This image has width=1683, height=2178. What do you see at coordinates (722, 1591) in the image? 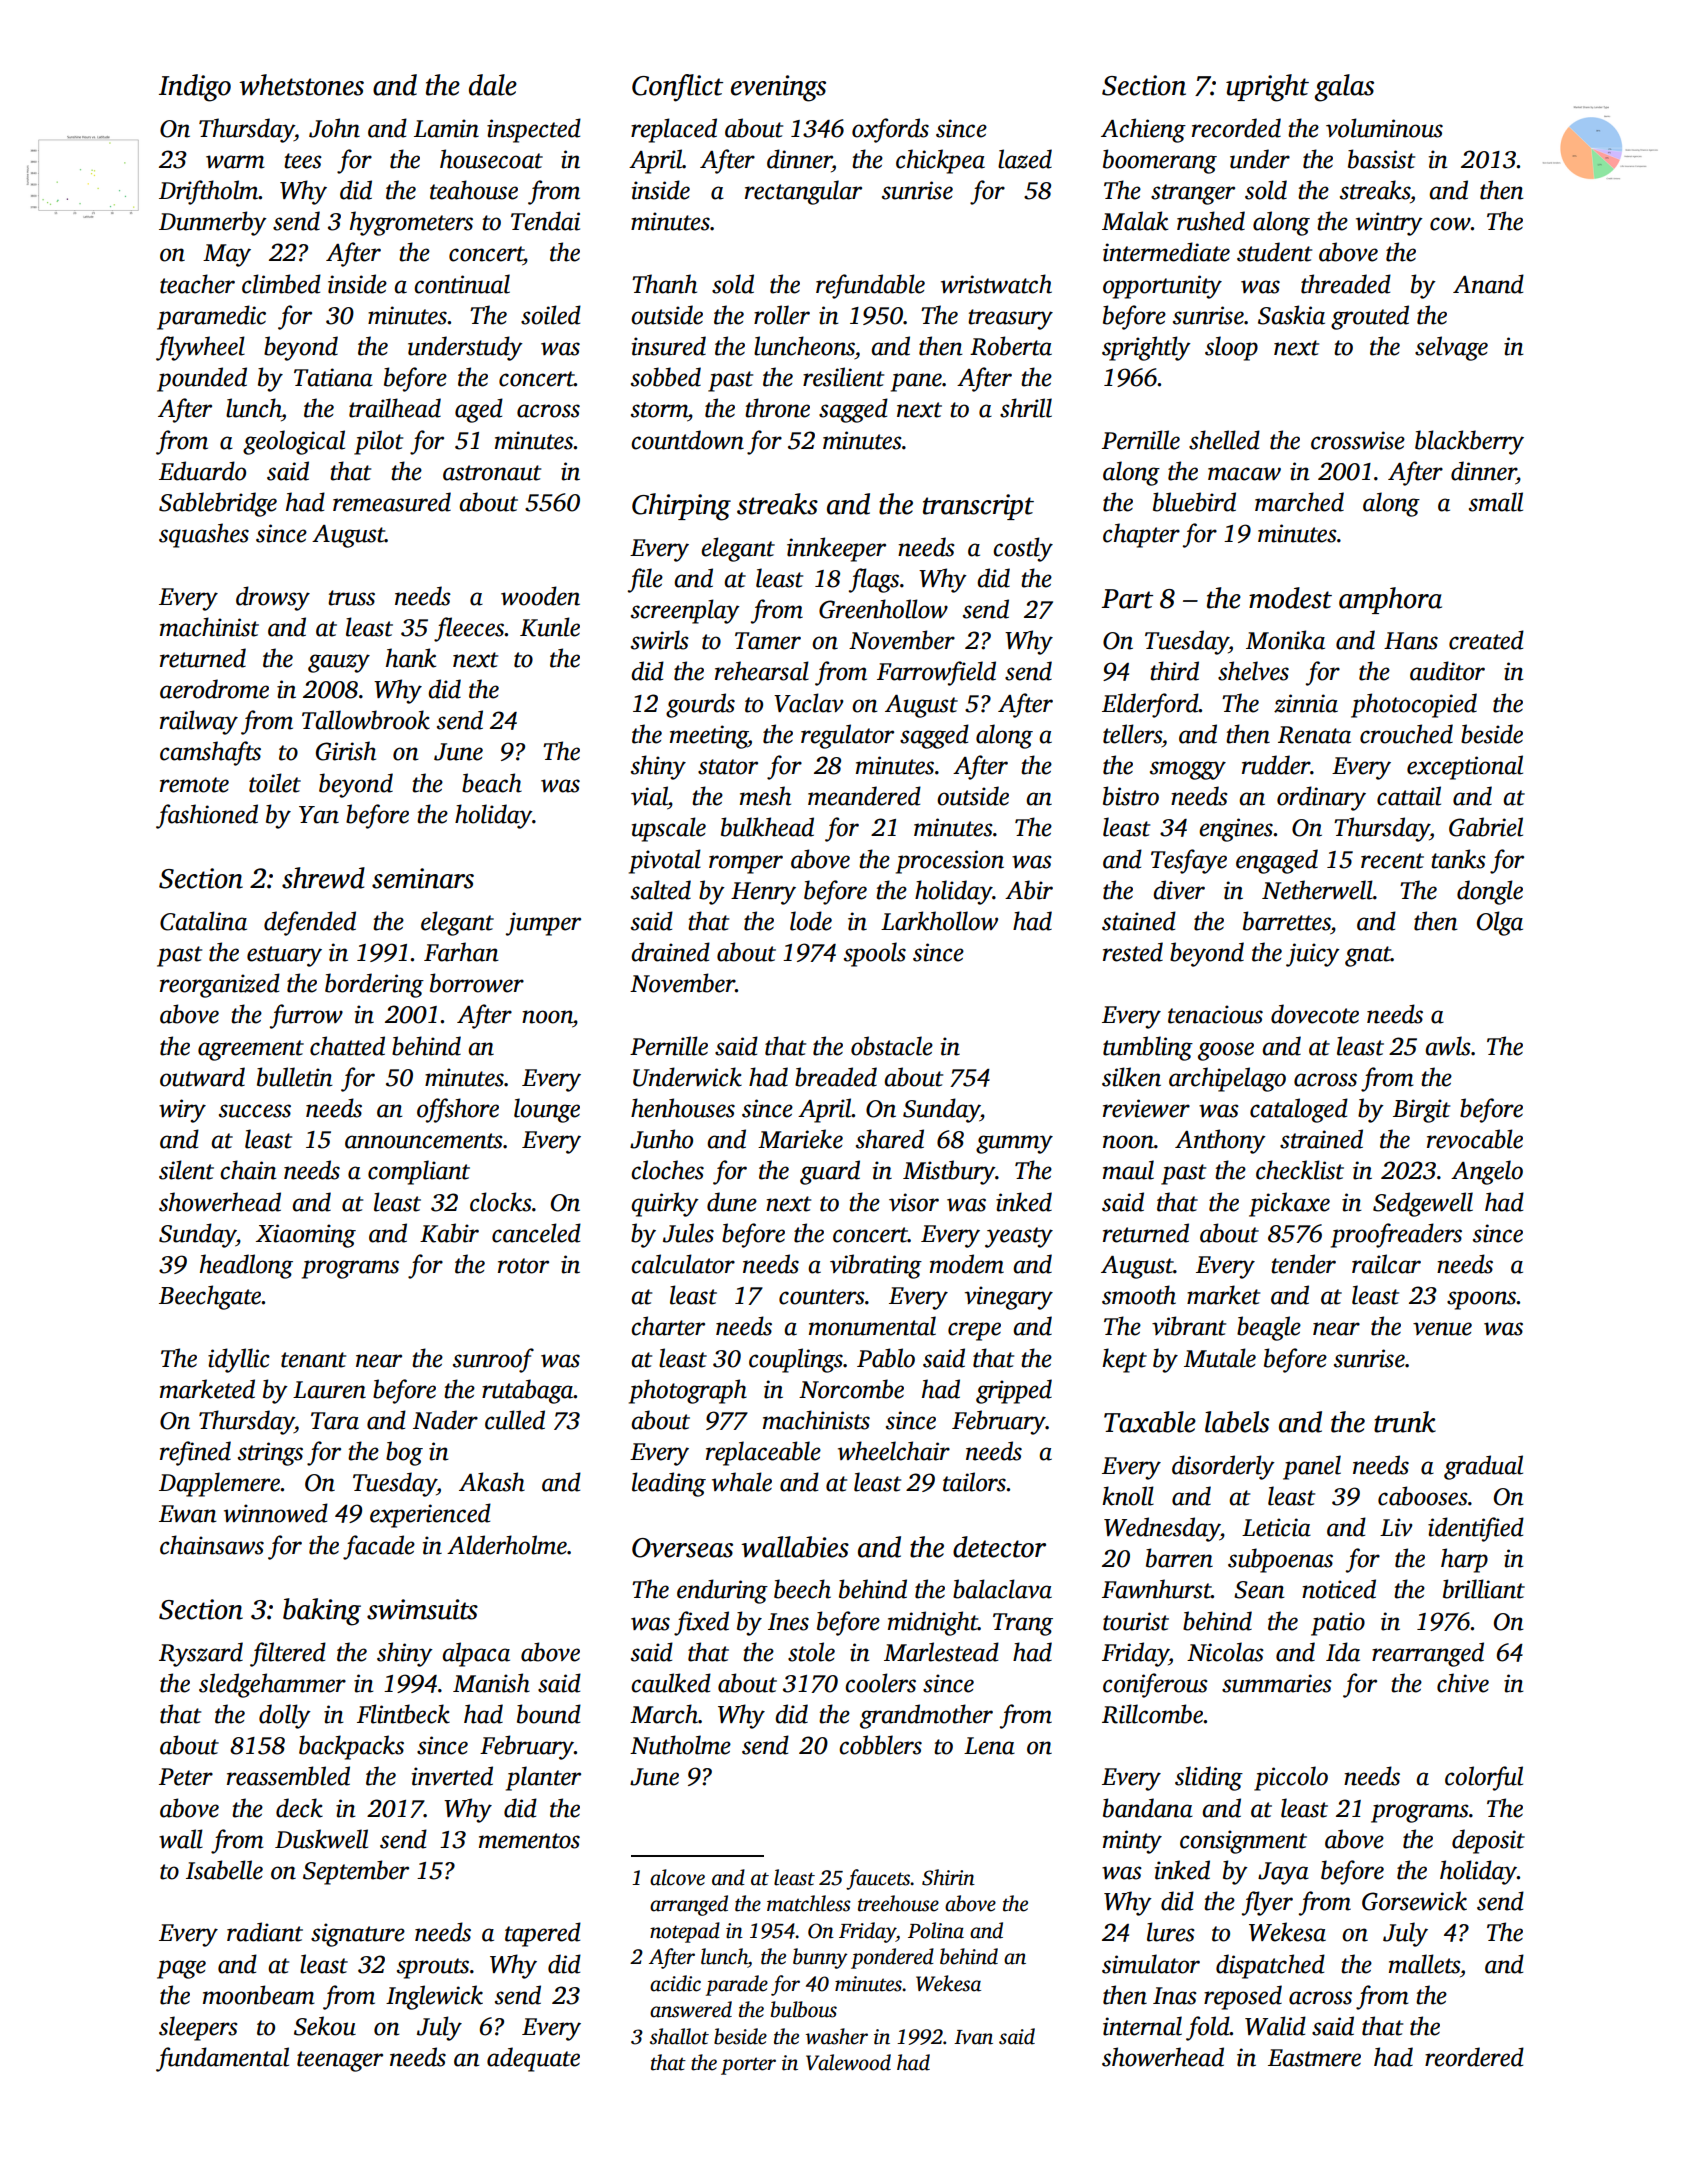
I see `enduring` at bounding box center [722, 1591].
